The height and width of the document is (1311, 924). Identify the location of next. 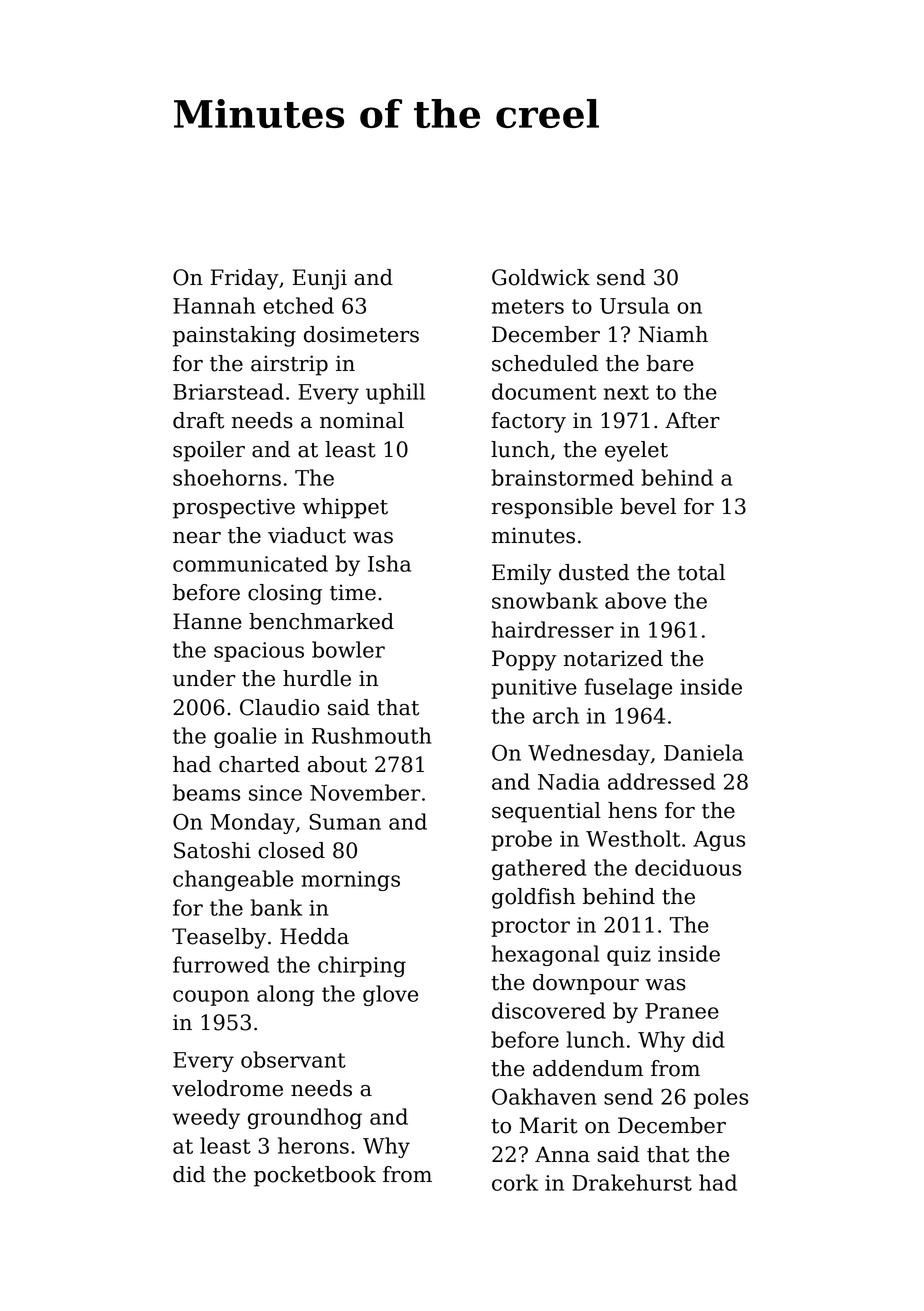
(626, 392).
